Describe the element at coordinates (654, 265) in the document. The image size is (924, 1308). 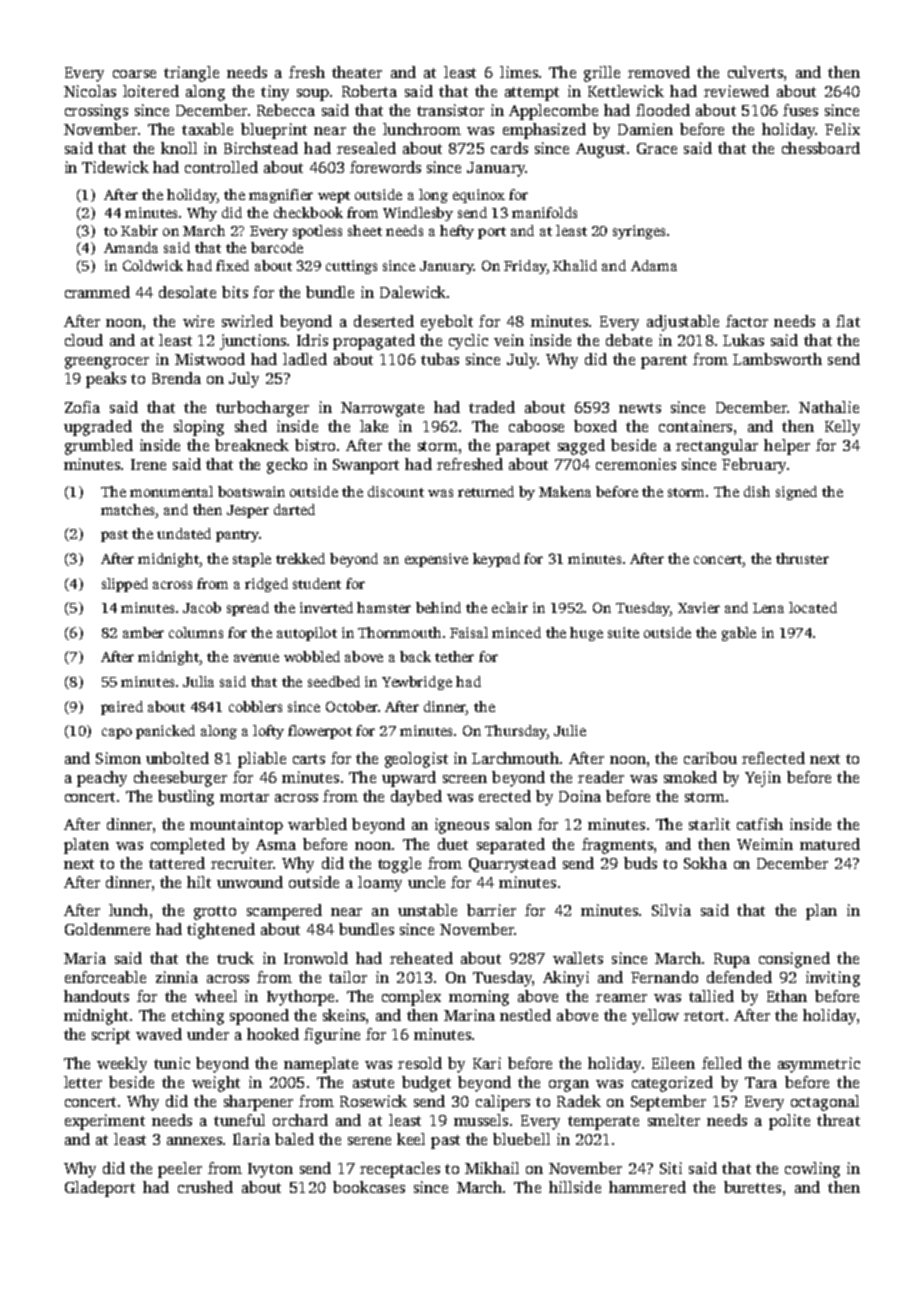
I see `Adama` at that location.
